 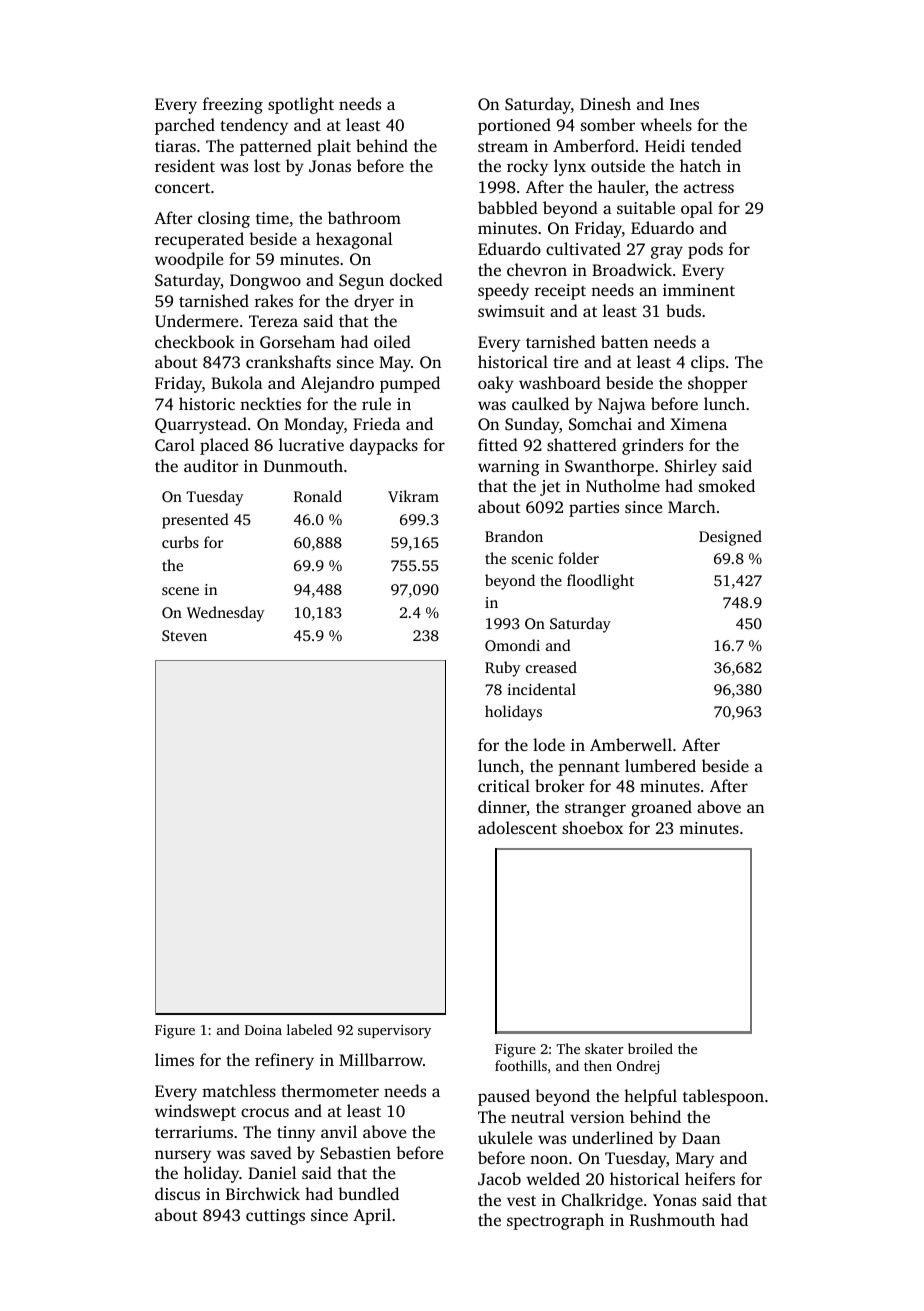 I want to click on concert, so click(x=182, y=188).
